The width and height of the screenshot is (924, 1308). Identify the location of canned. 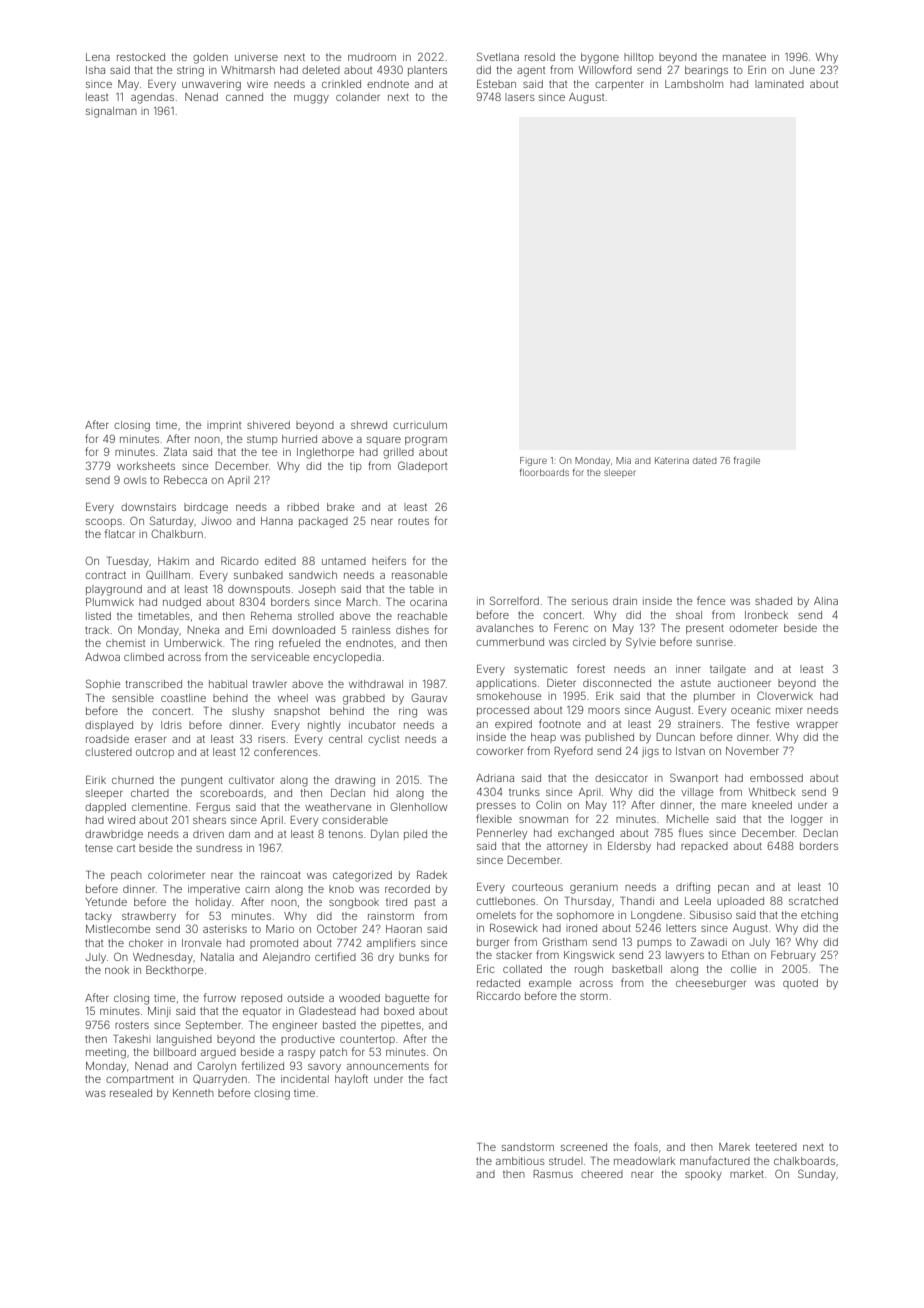
(244, 97).
